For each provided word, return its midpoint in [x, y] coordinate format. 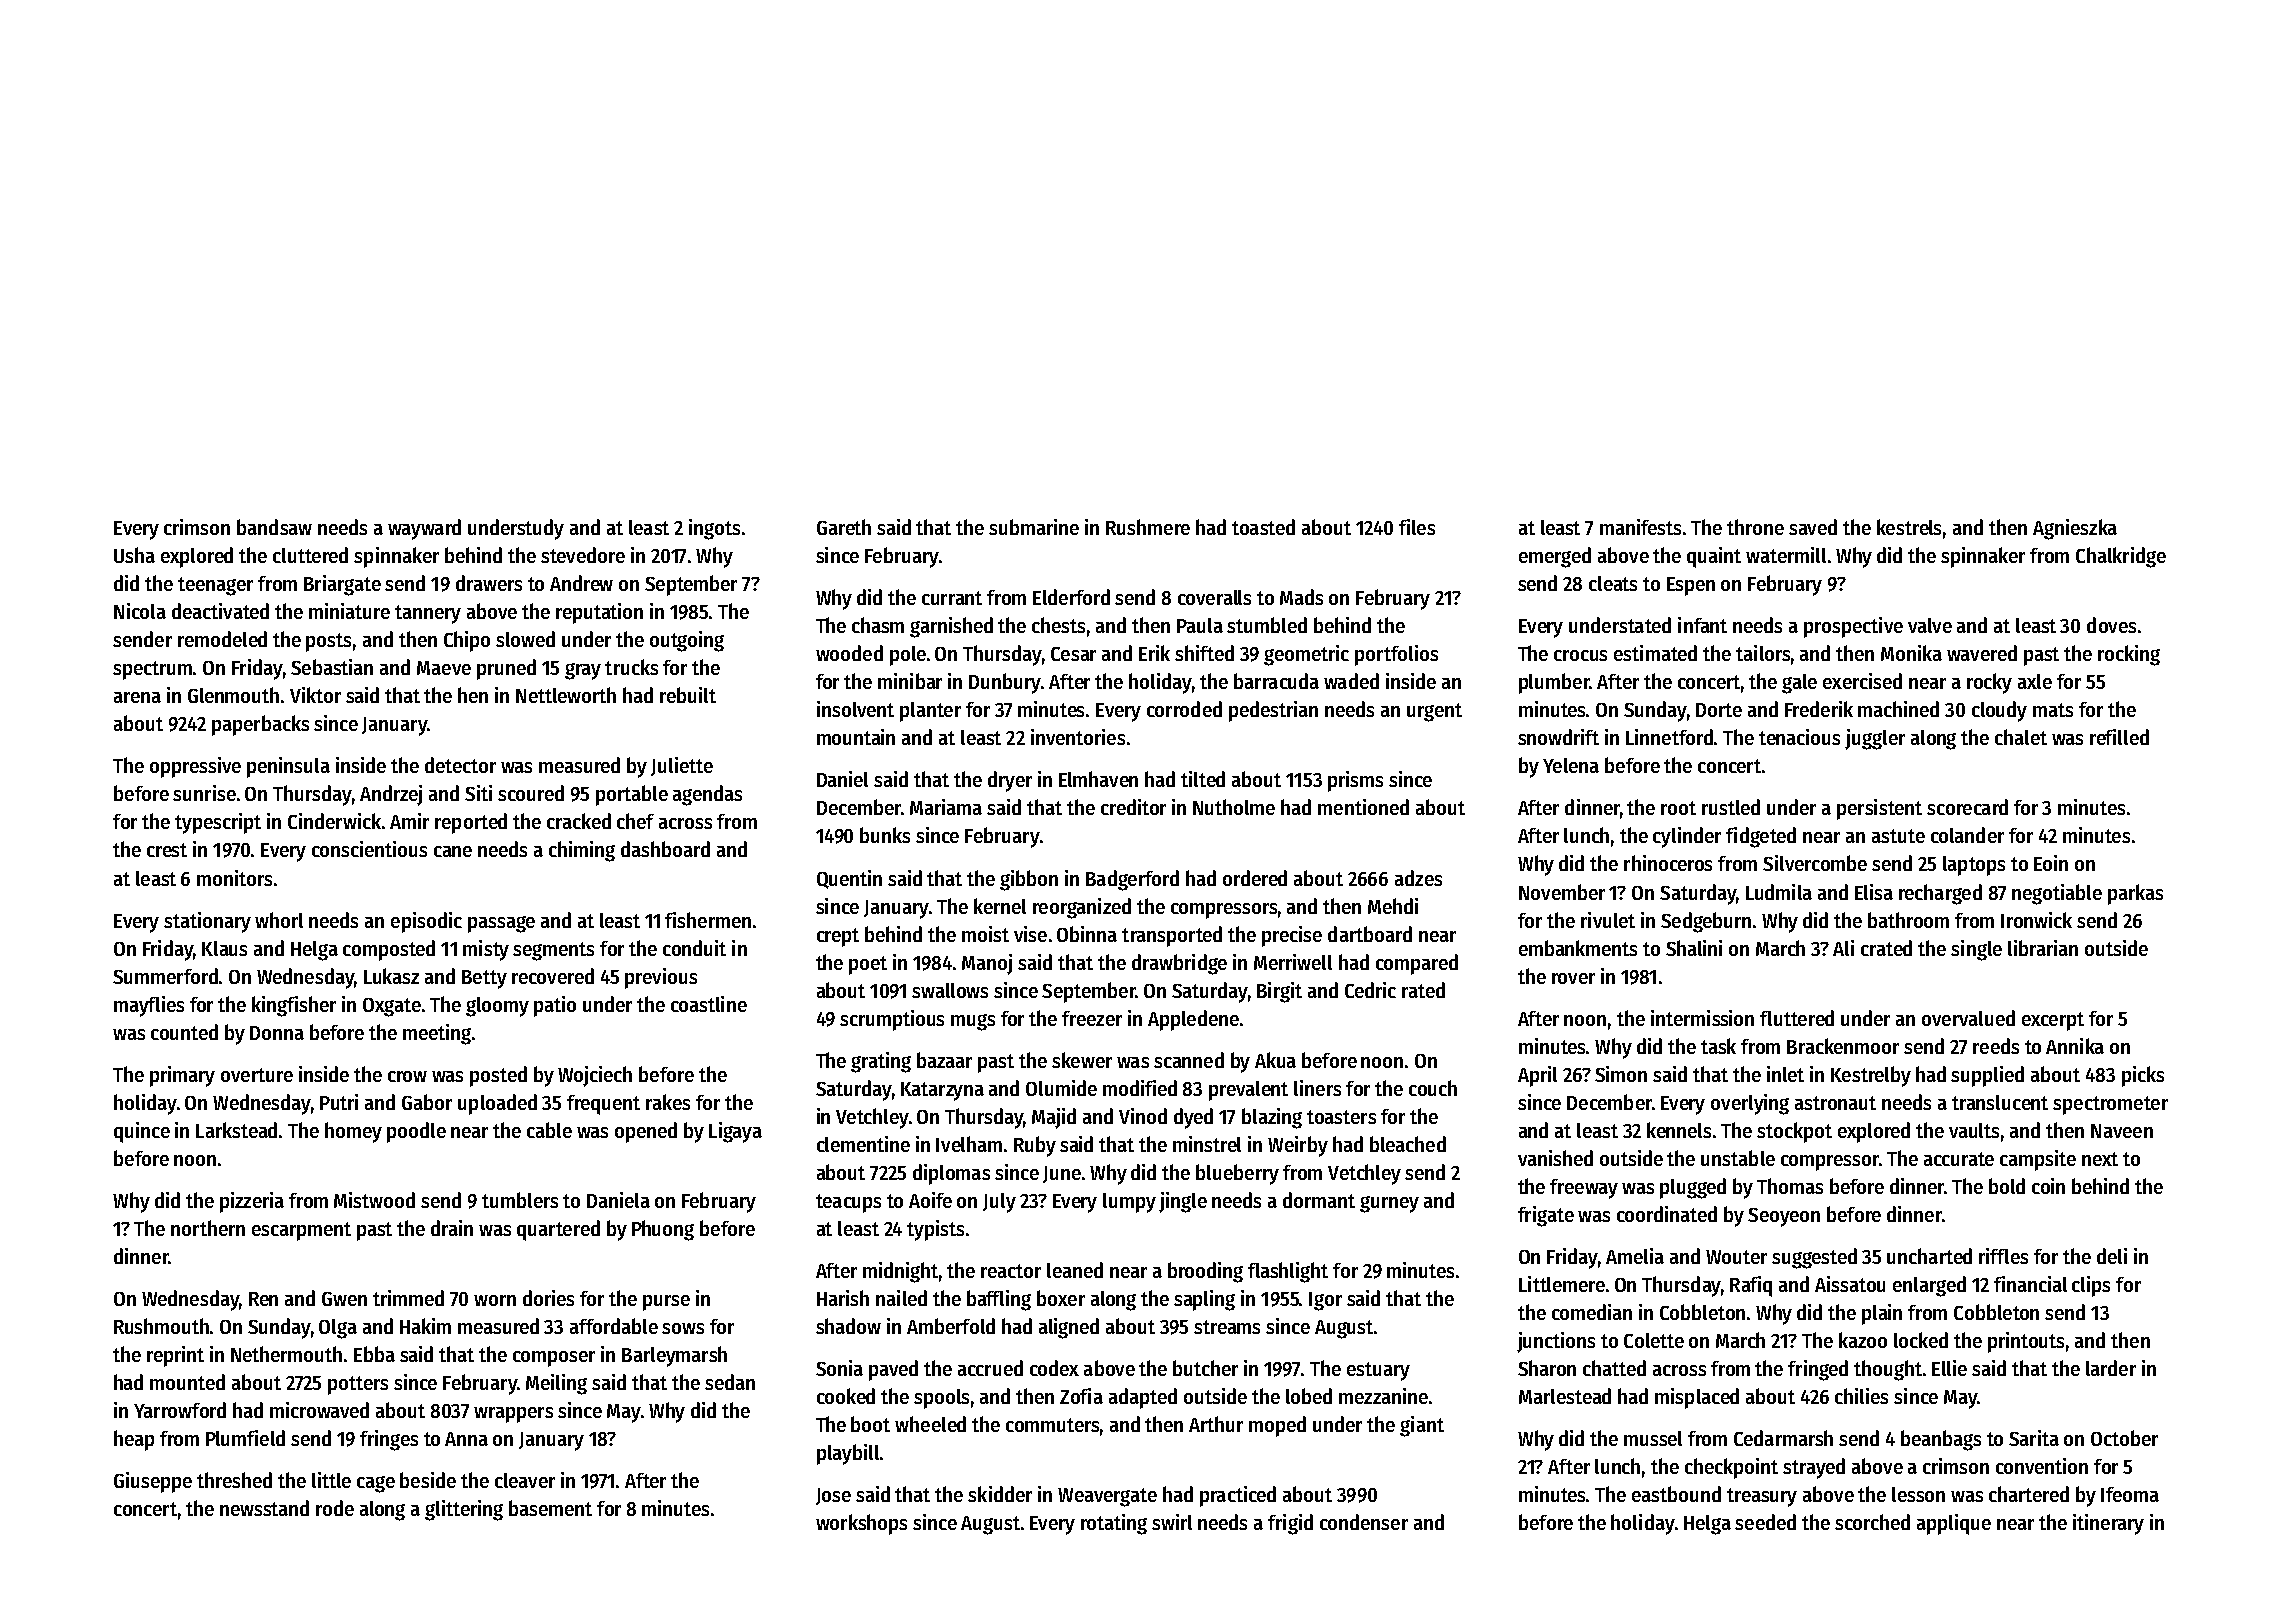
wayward [424, 529]
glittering [464, 1510]
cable [549, 1130]
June [1062, 1174]
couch [1433, 1088]
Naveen [2122, 1131]
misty [486, 950]
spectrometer [2110, 1105]
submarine [1034, 527]
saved [1813, 527]
